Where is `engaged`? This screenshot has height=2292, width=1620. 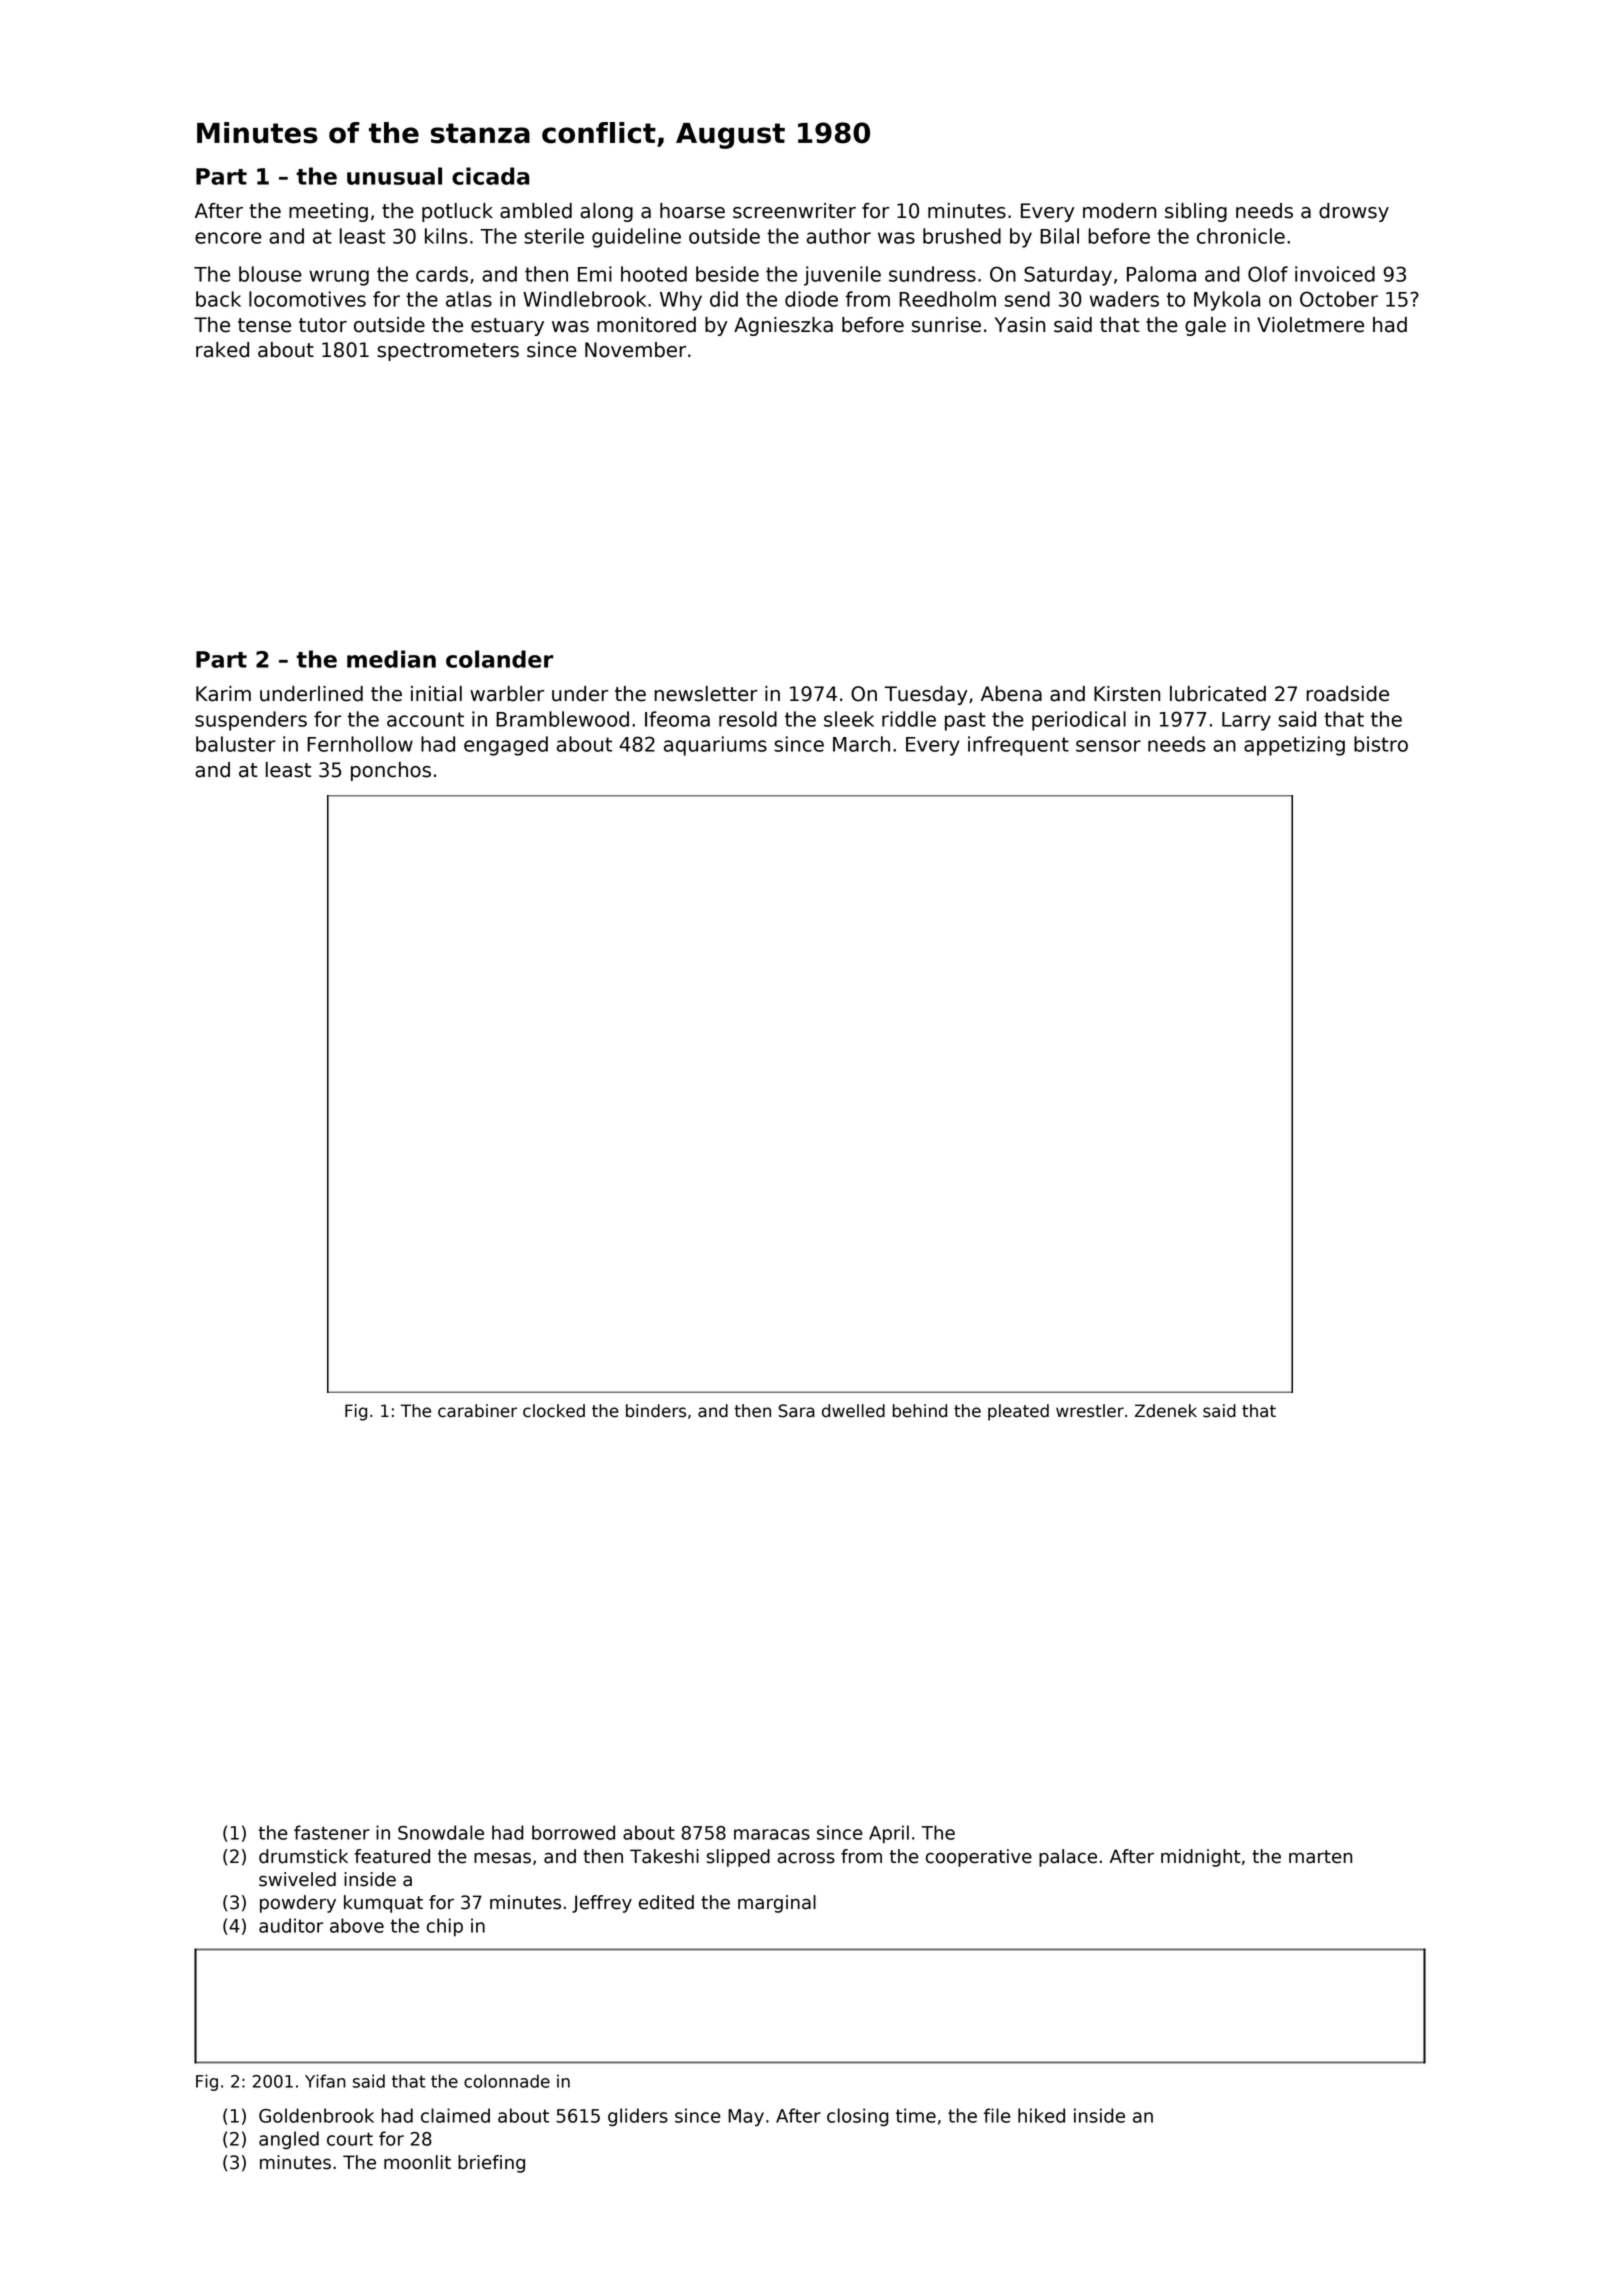 engaged is located at coordinates (506, 746).
